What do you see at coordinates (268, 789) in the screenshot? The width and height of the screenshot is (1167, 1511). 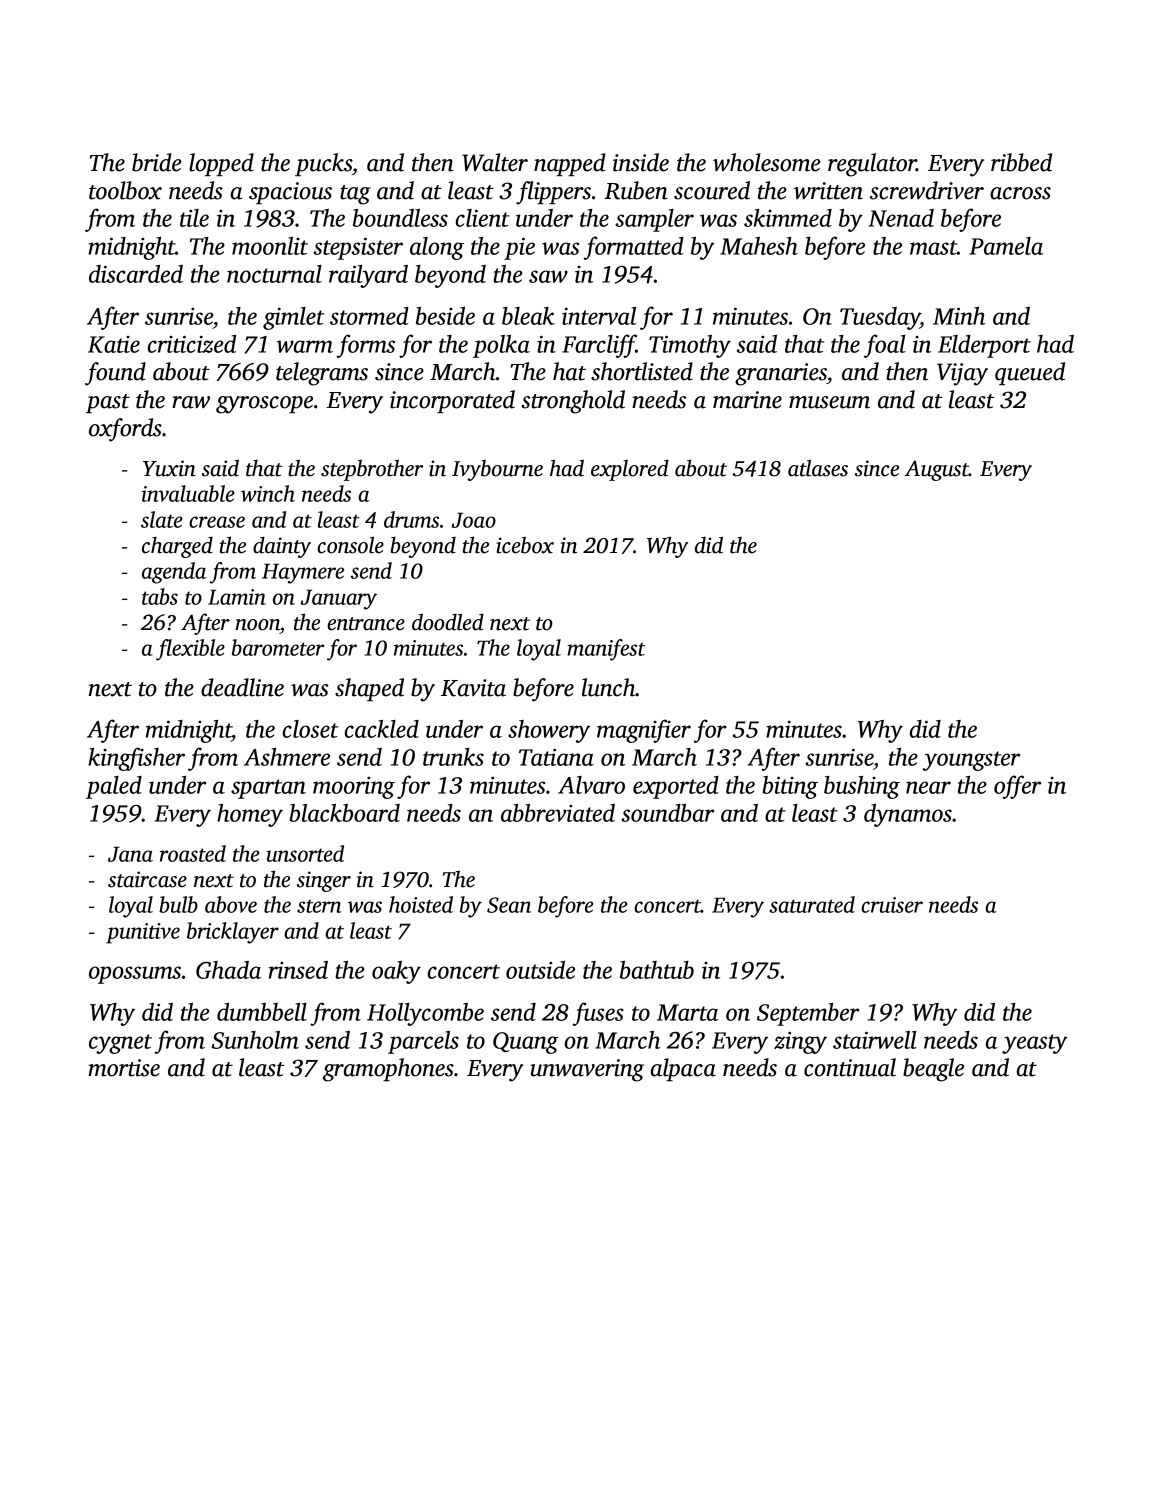 I see `spartan` at bounding box center [268, 789].
